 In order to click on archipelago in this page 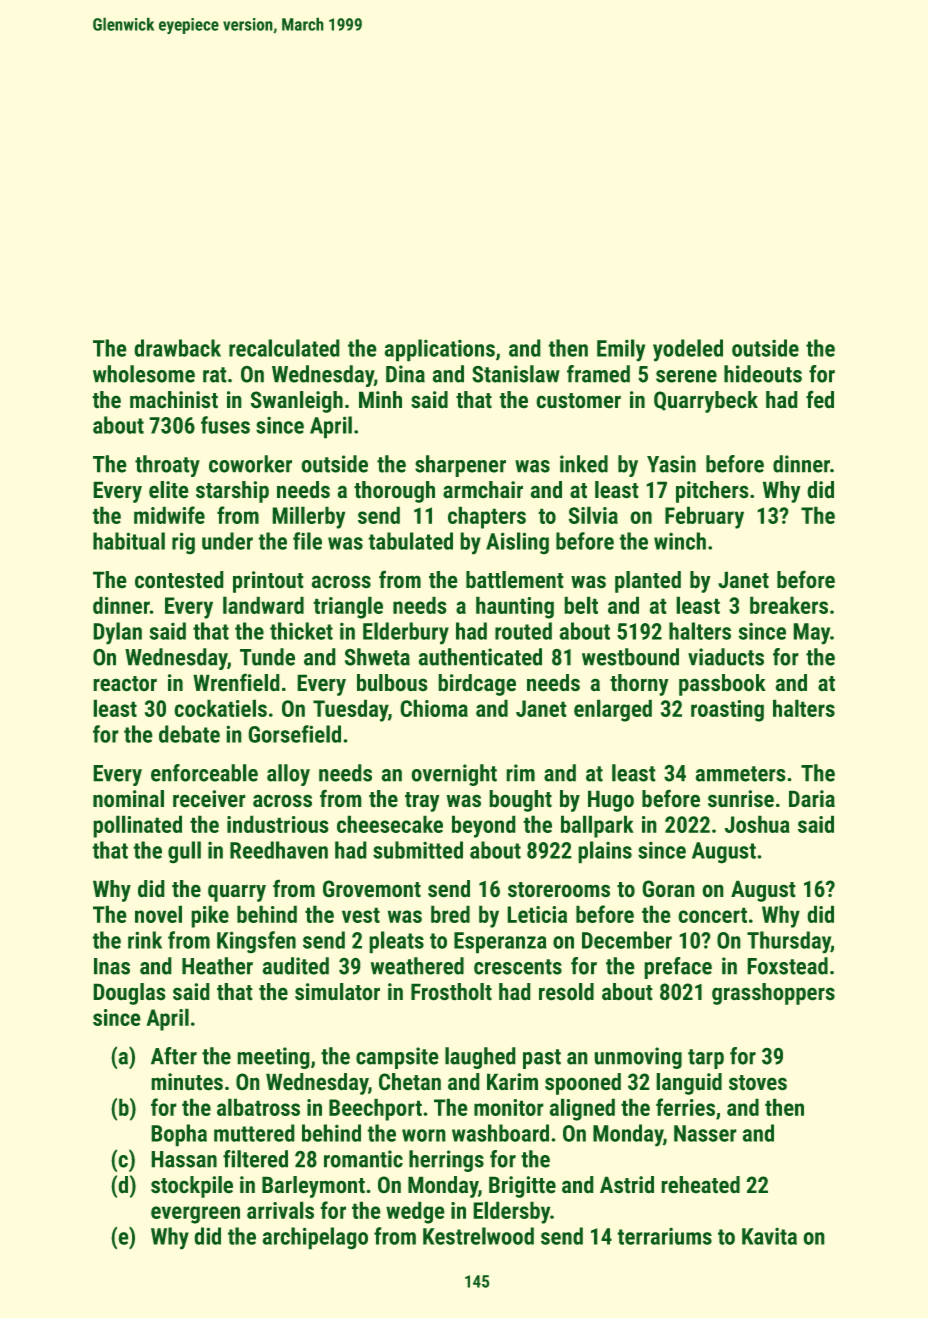, I will do `click(315, 1238)`.
